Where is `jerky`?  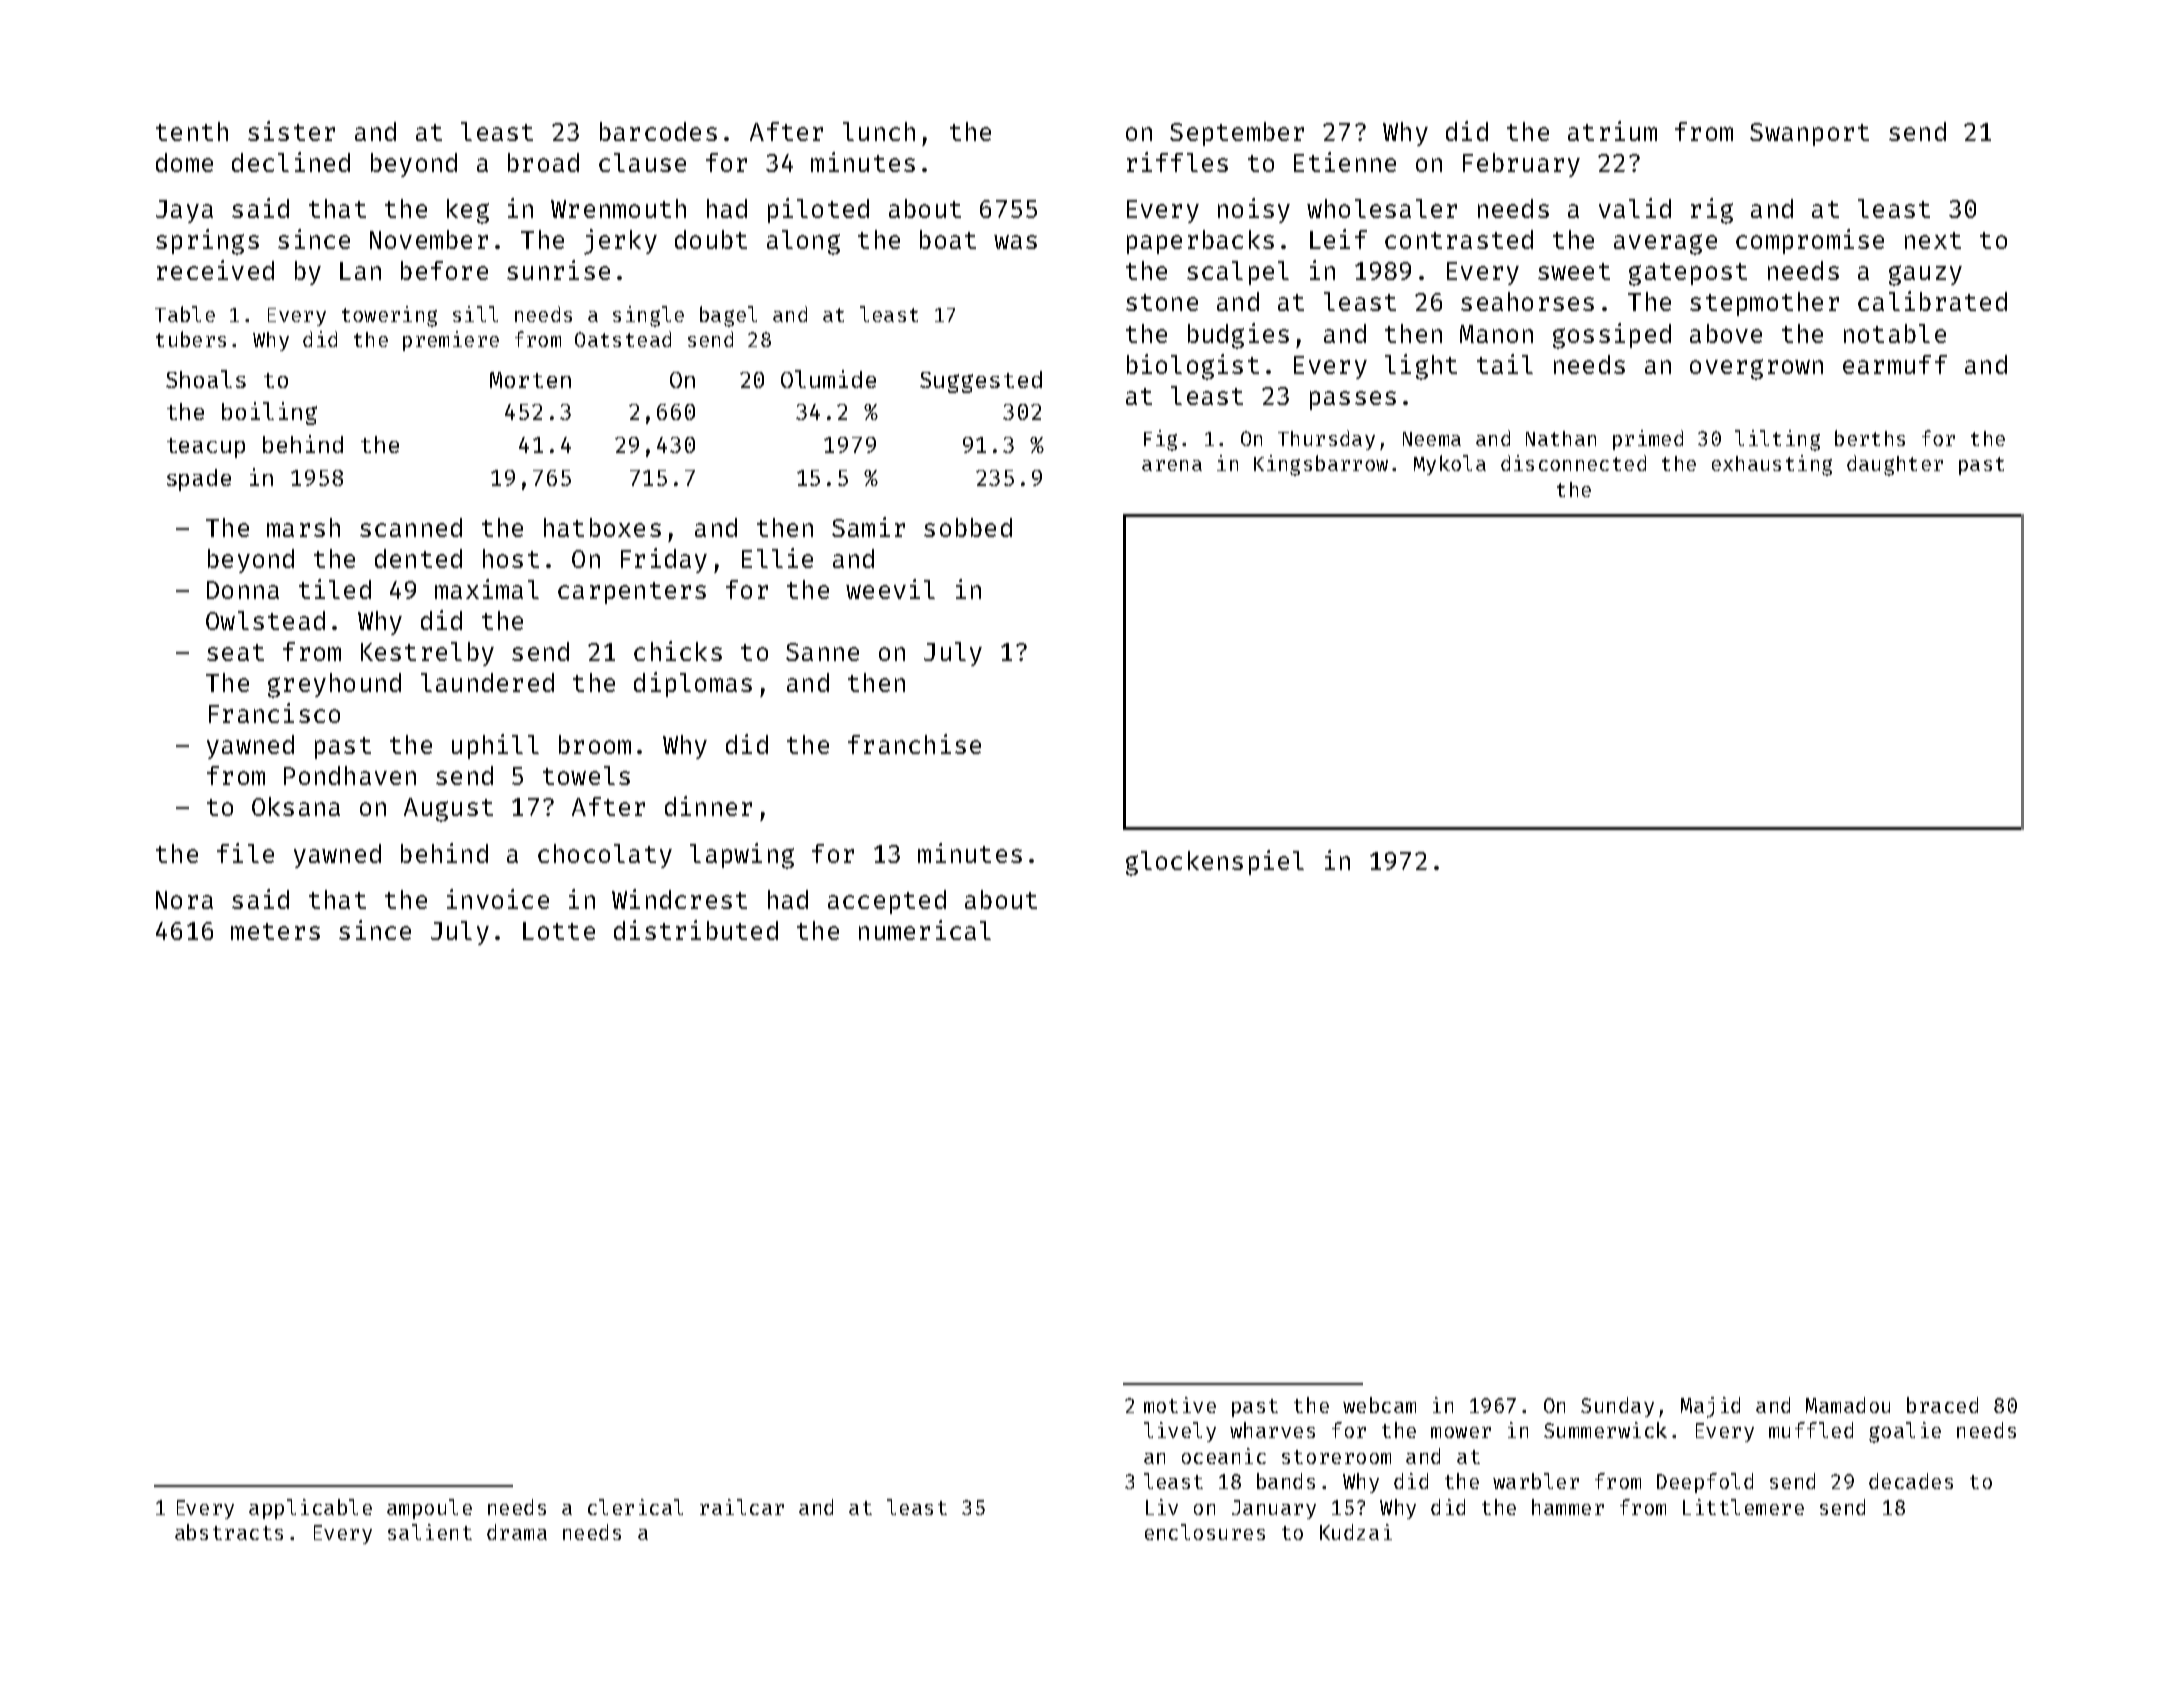 jerky is located at coordinates (620, 242).
